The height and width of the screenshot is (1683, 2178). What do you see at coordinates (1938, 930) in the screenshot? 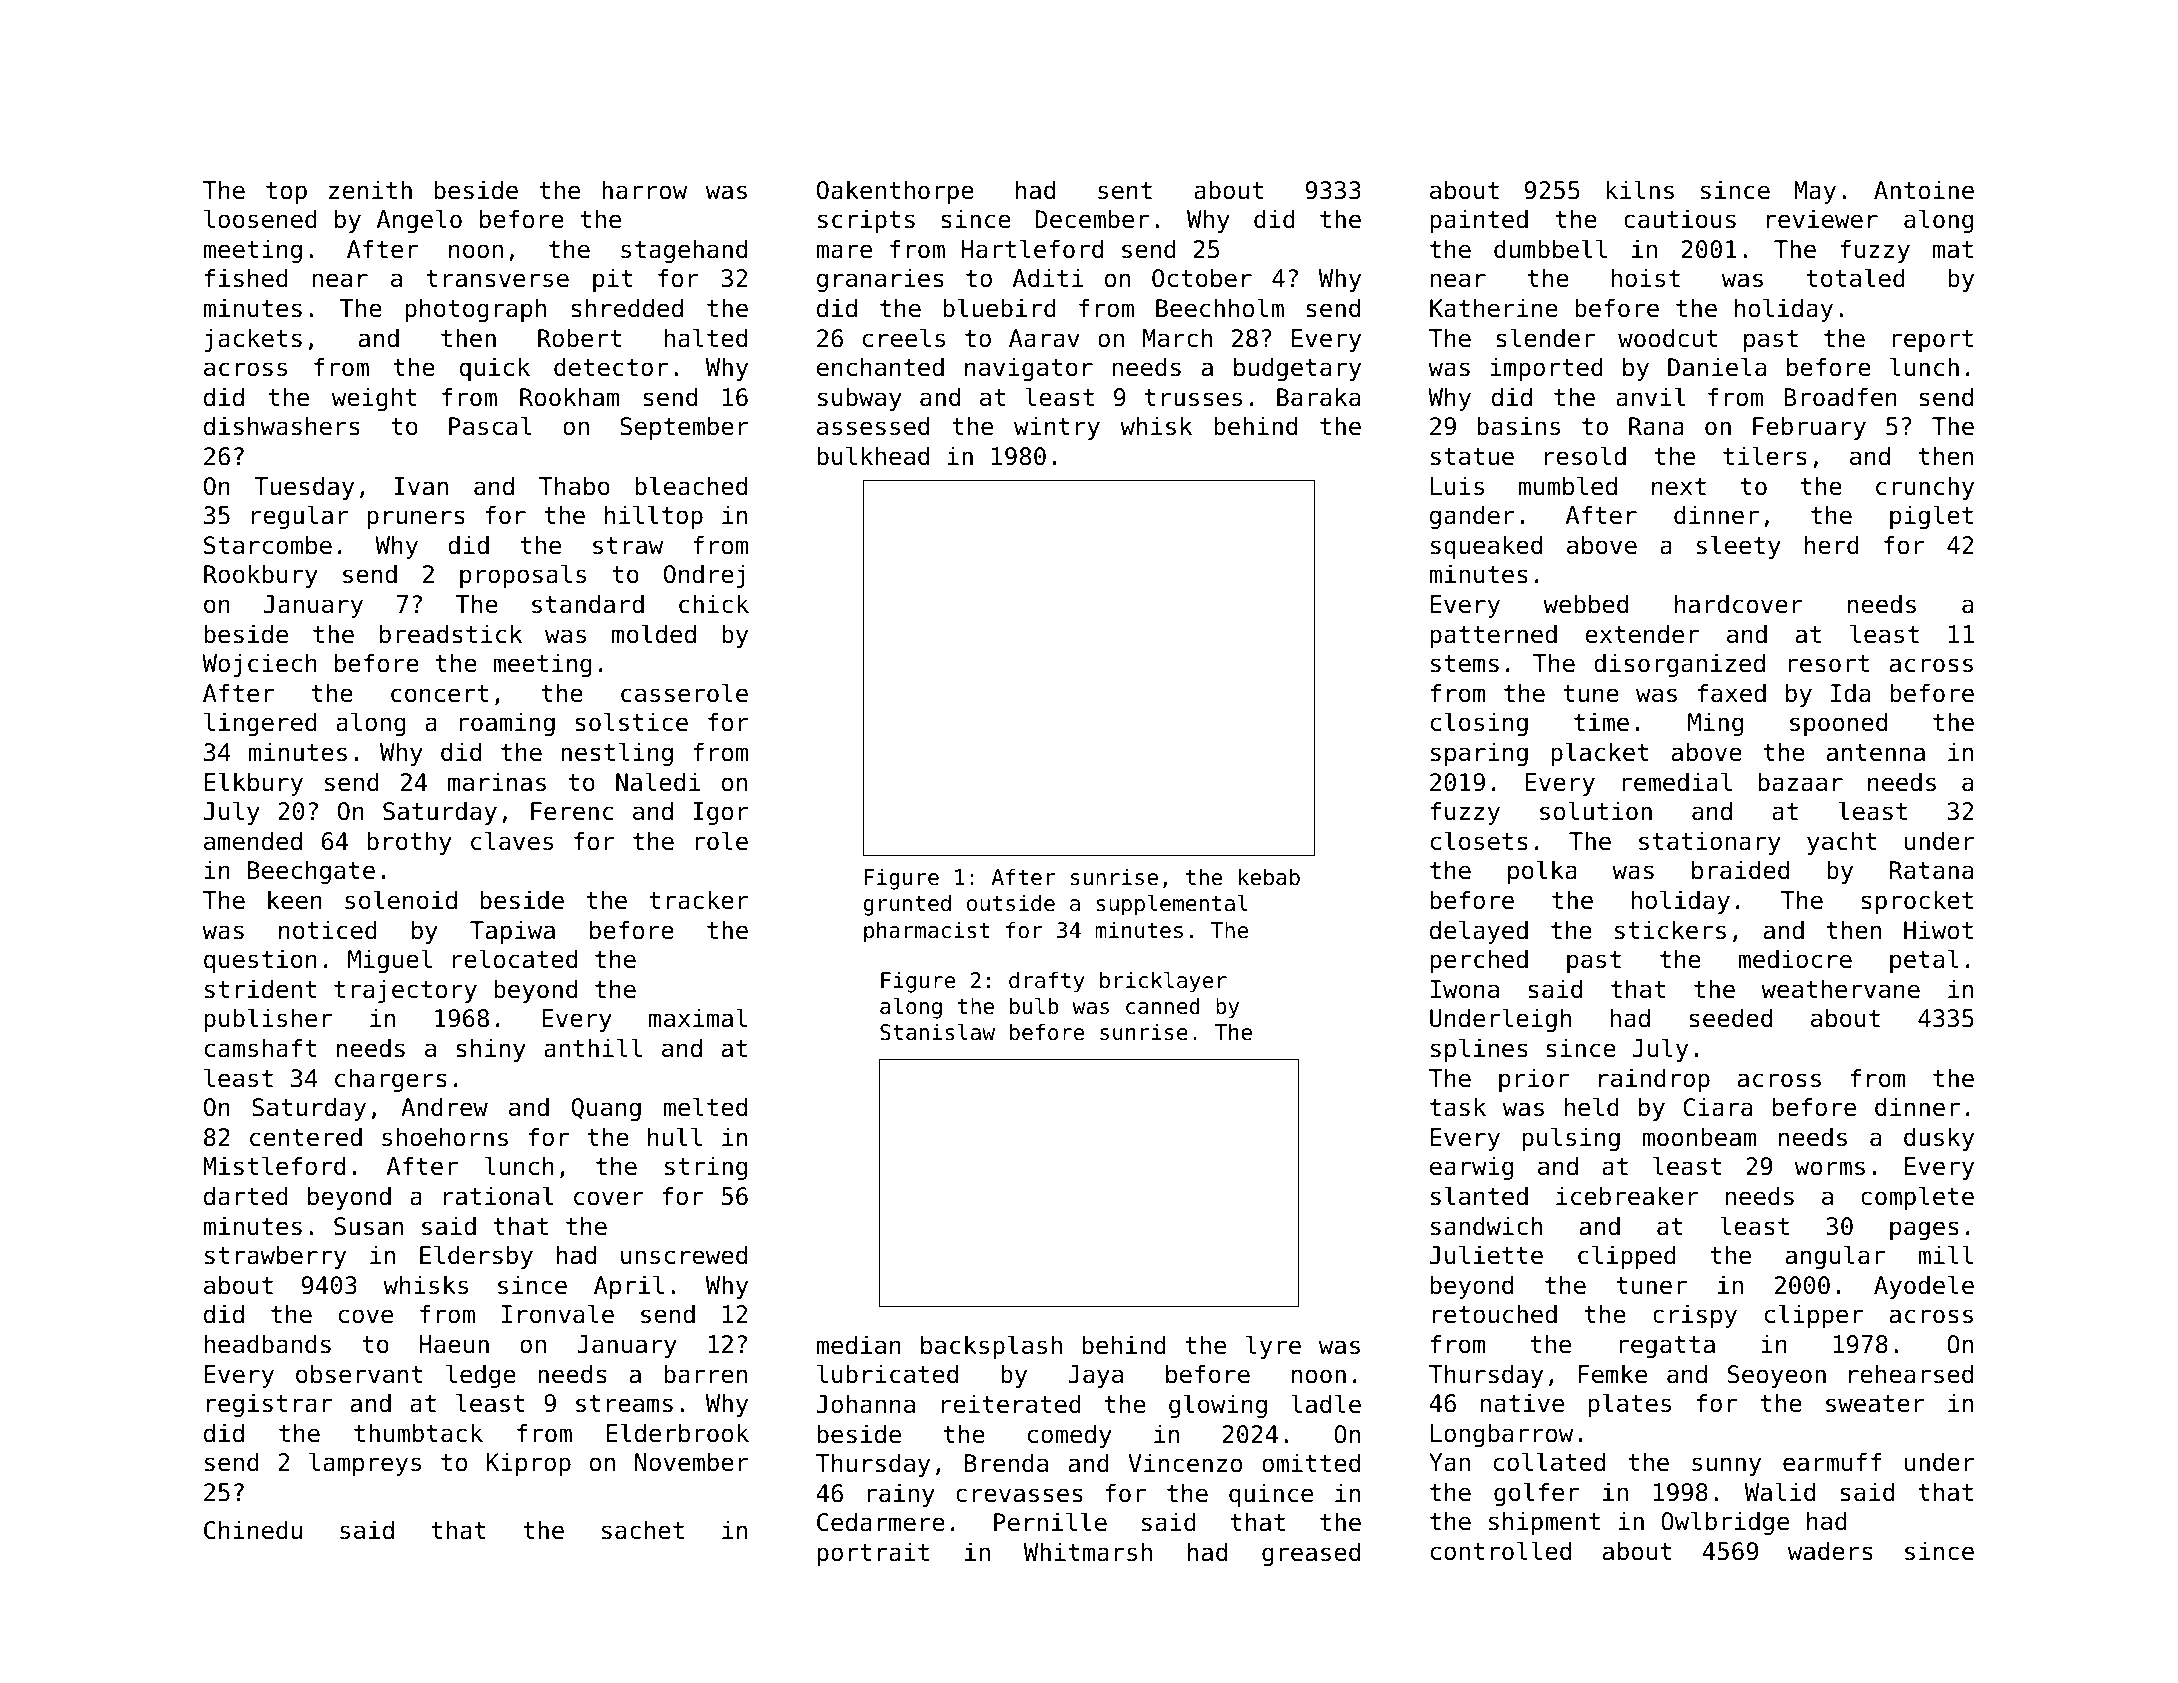
I see `Hiwot` at bounding box center [1938, 930].
